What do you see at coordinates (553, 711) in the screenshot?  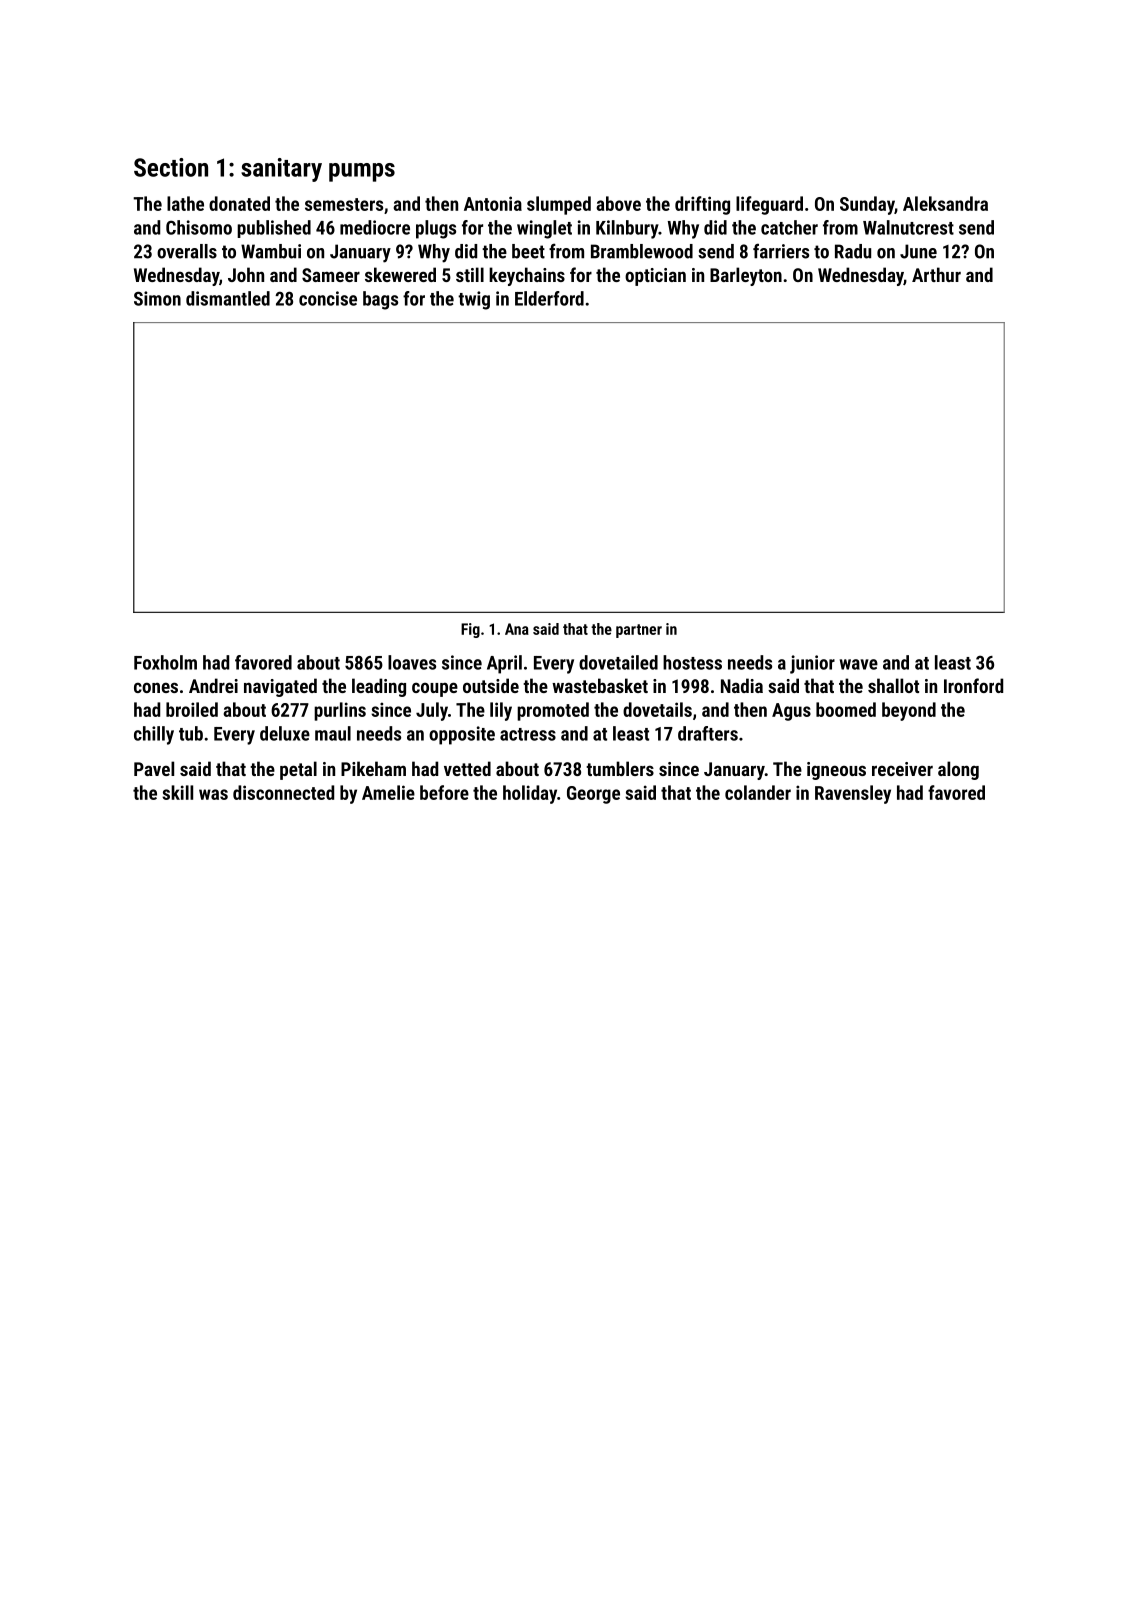 I see `promoted` at bounding box center [553, 711].
